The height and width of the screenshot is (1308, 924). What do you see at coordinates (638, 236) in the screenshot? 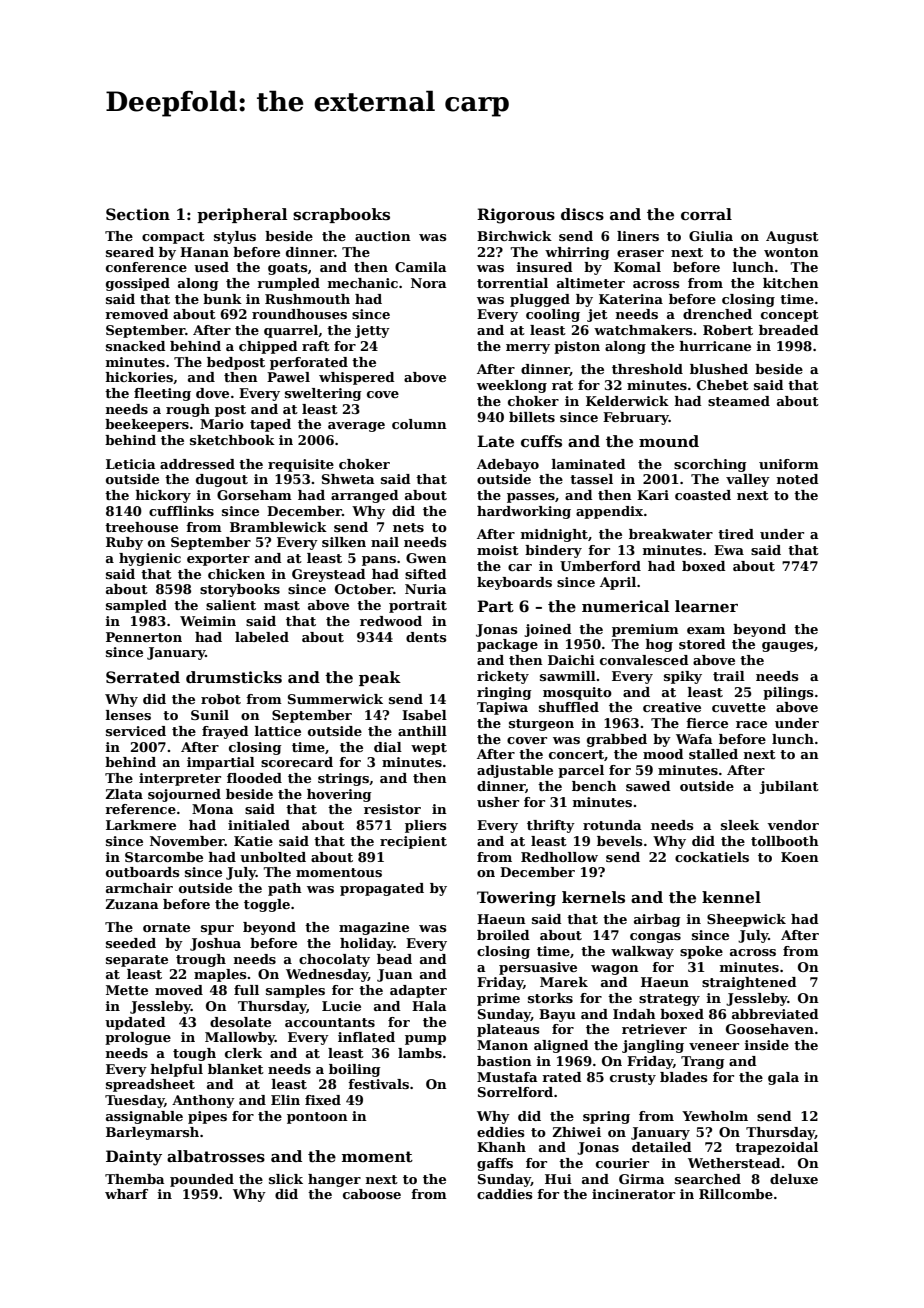
I see `liners` at bounding box center [638, 236].
